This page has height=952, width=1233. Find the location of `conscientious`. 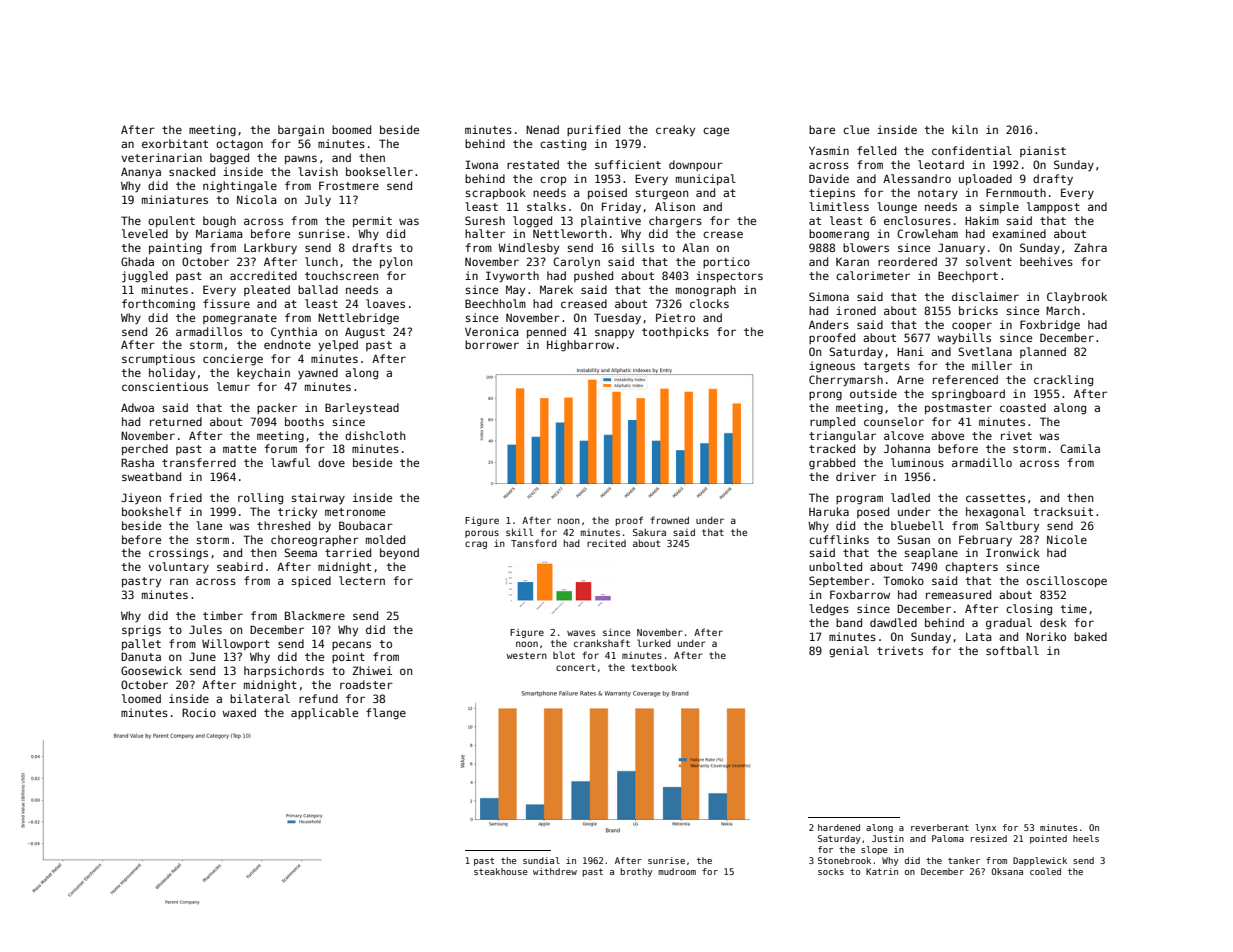

conscientious is located at coordinates (165, 386).
